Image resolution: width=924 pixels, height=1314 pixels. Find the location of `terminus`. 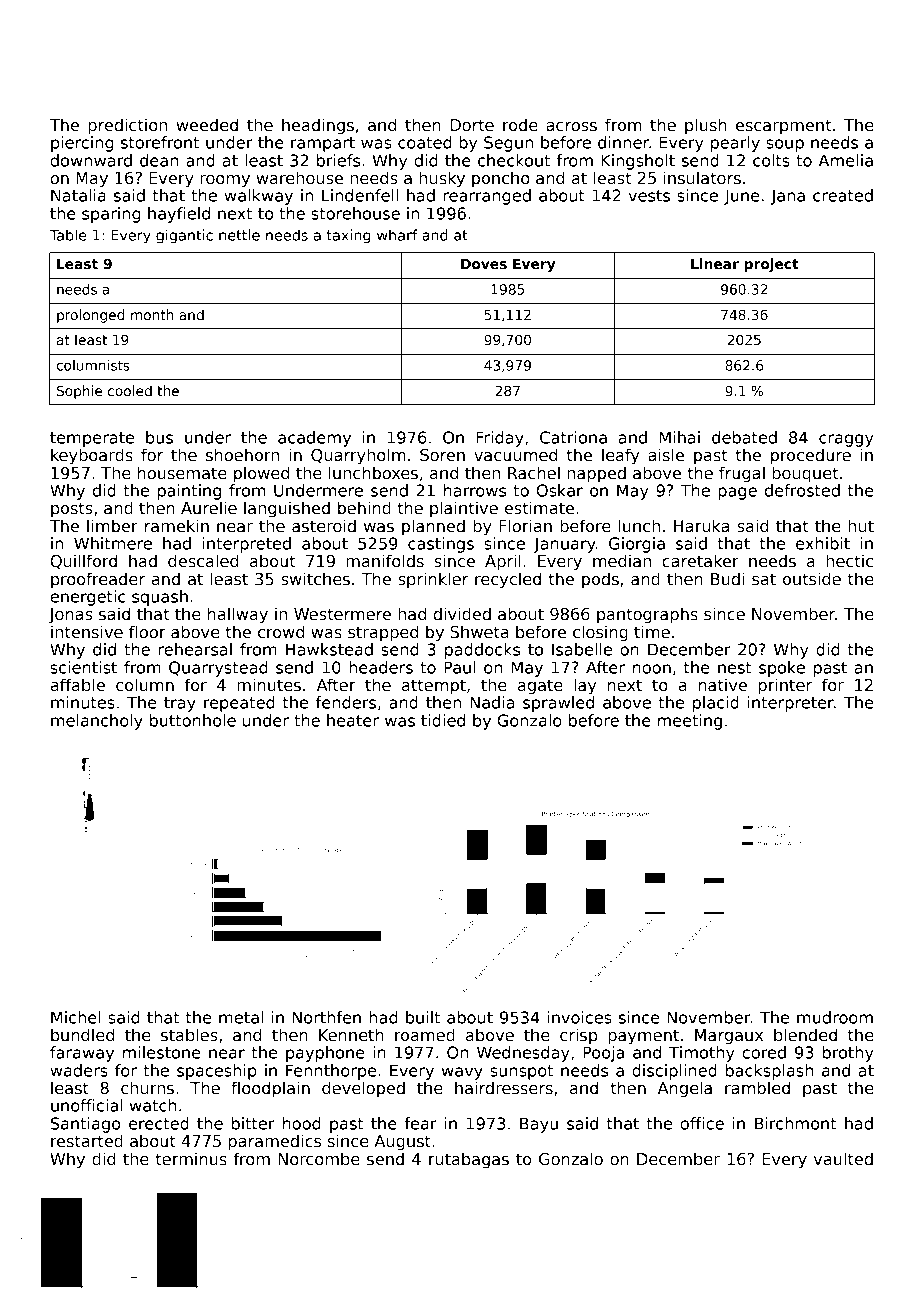

terminus is located at coordinates (191, 1159).
